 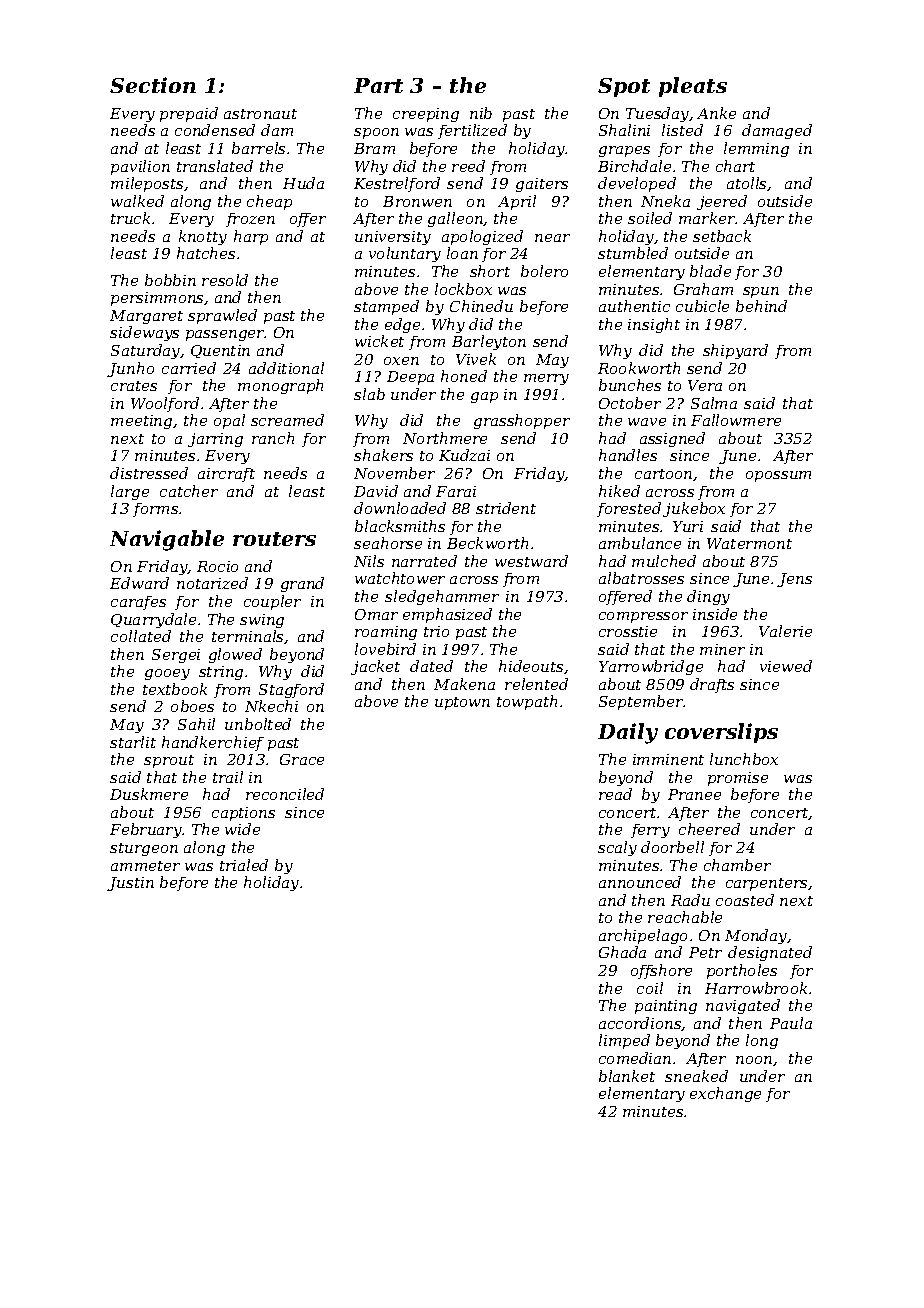 I want to click on routers, so click(x=274, y=539).
